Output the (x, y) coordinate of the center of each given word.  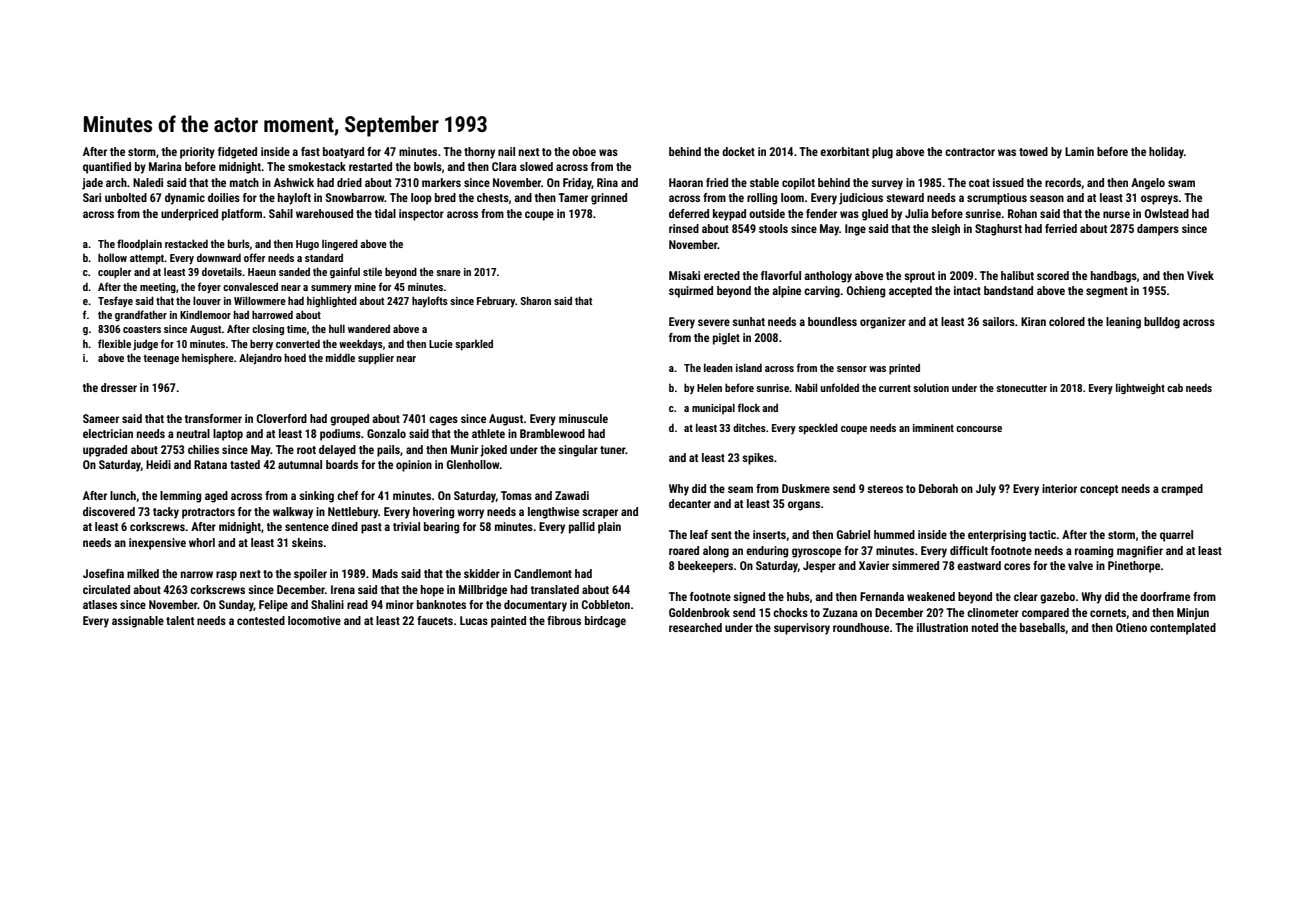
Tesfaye (115, 301)
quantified (107, 168)
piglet (726, 339)
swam (1181, 183)
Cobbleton (606, 604)
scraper (600, 514)
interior (1059, 488)
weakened (931, 596)
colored (1067, 321)
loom (792, 197)
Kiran (1033, 321)
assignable (138, 622)
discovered (109, 511)
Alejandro (260, 358)
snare (448, 273)
